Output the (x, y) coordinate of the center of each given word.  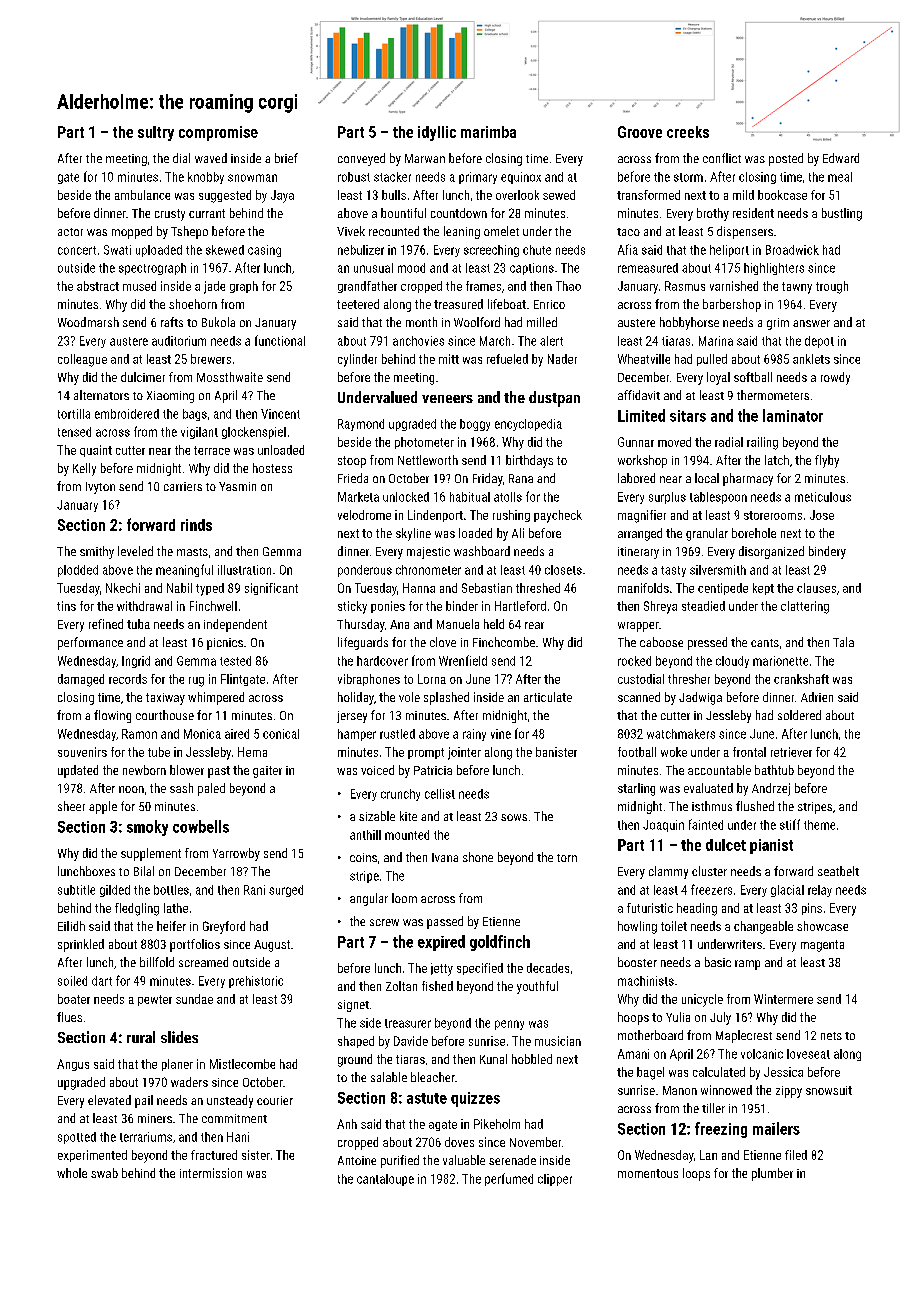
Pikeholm (497, 1124)
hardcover (382, 661)
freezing (721, 1130)
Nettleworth (428, 460)
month (421, 322)
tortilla (74, 414)
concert (77, 250)
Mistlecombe (242, 1064)
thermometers (773, 395)
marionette (780, 661)
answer (811, 323)
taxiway (165, 699)
